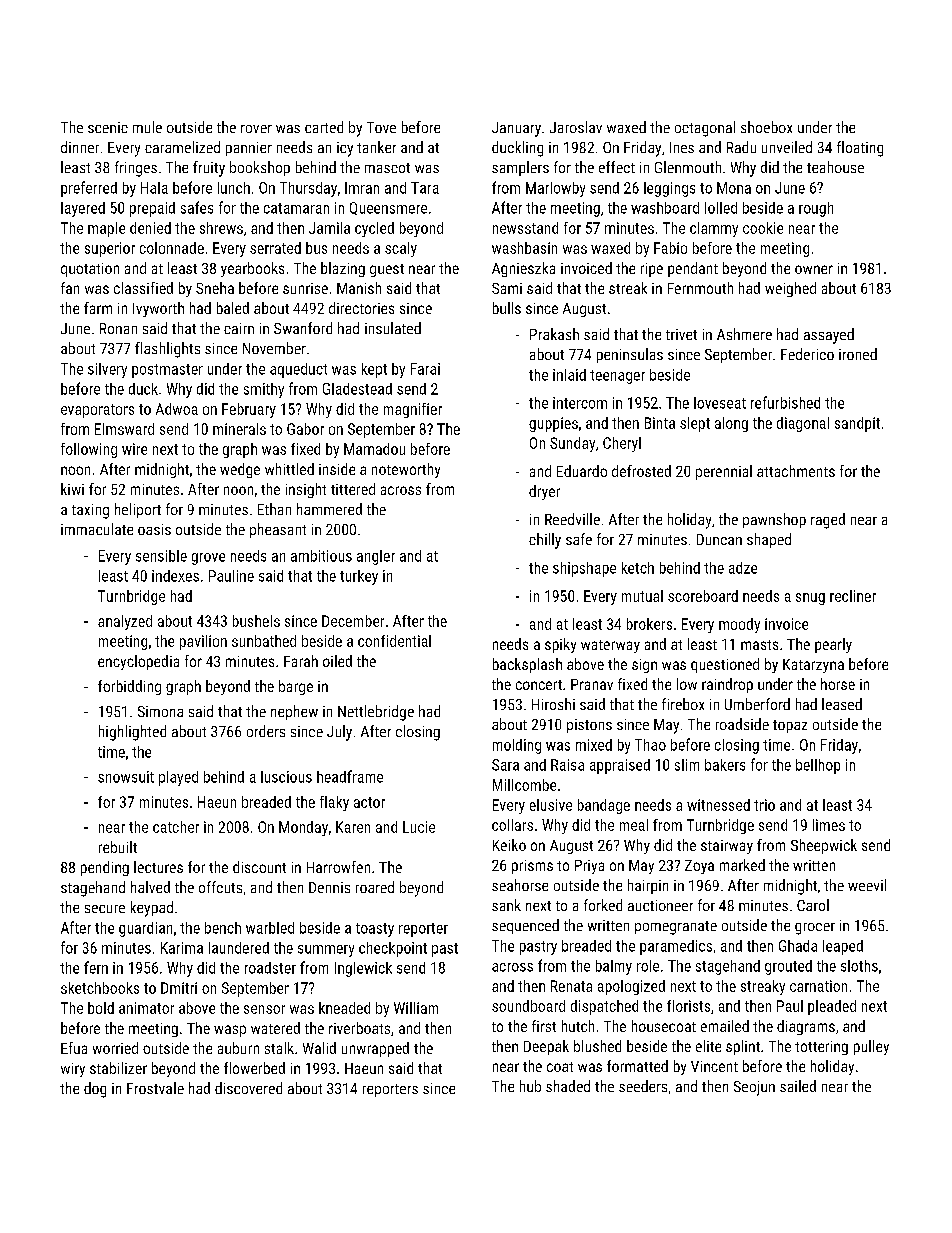 The height and width of the document is (1233, 952). Describe the element at coordinates (89, 450) in the document. I see `following` at that location.
